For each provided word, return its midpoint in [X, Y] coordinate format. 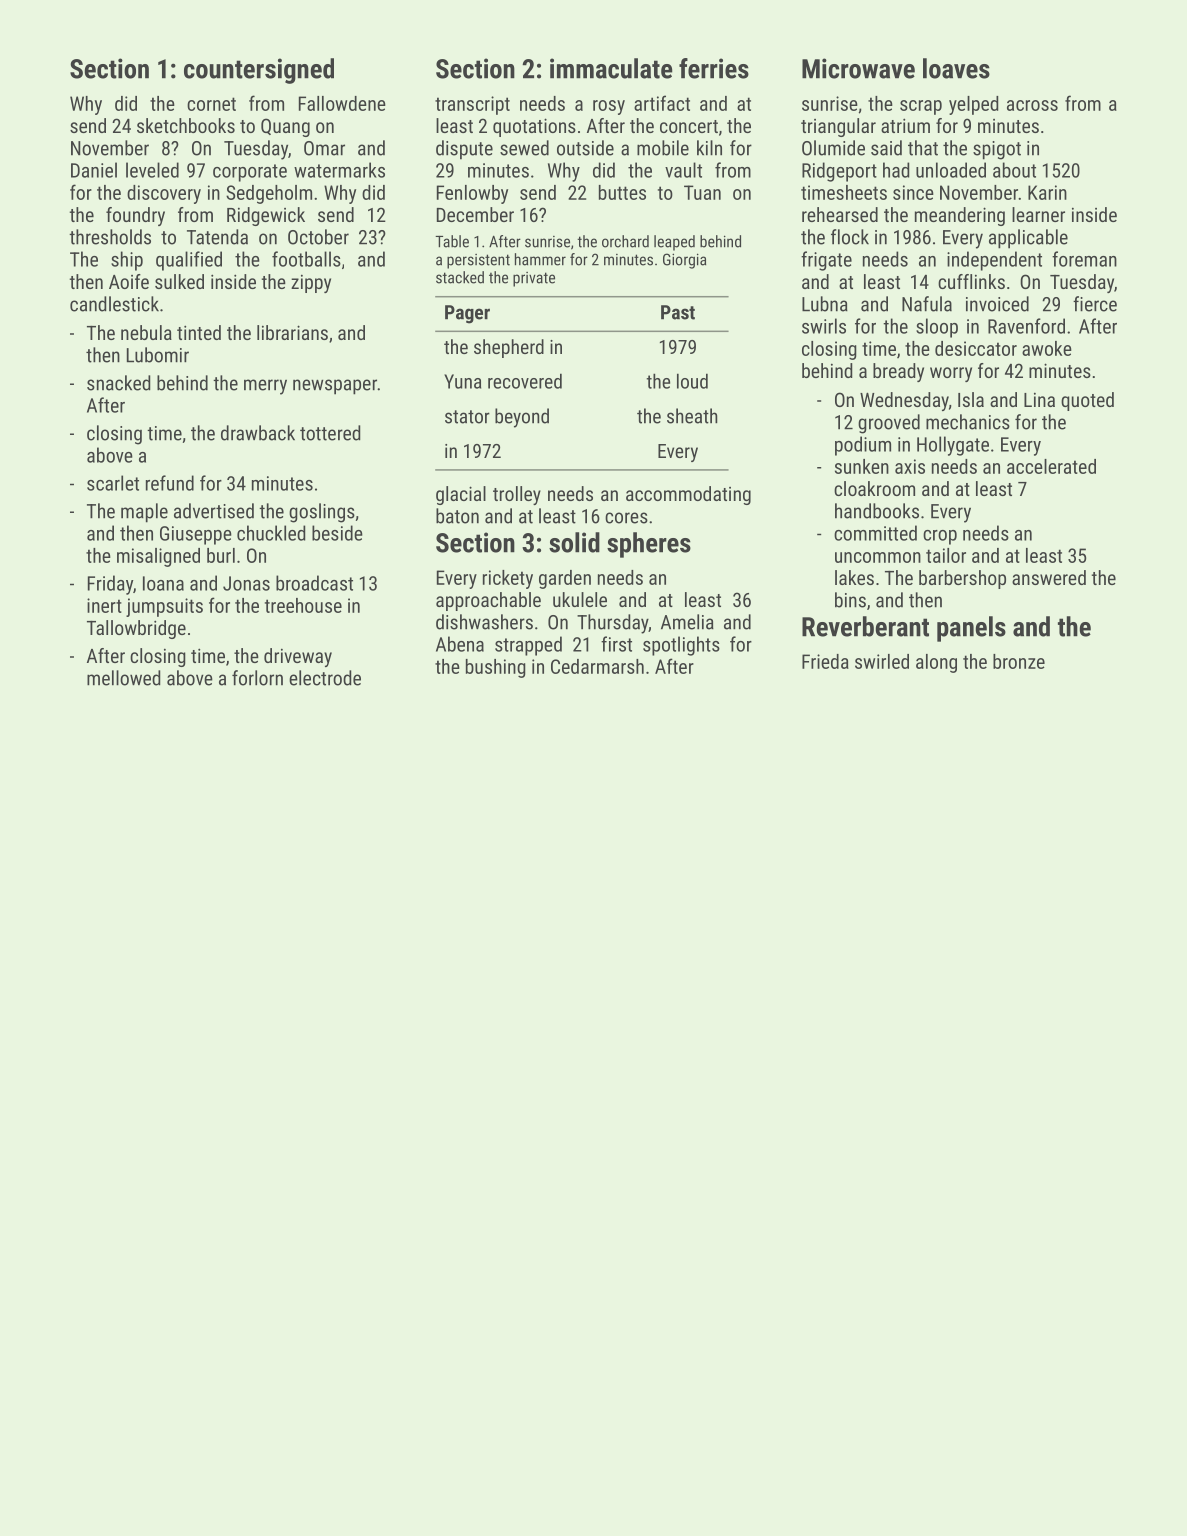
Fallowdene [342, 103]
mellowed [123, 678]
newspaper [335, 387]
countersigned [259, 71]
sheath [692, 416]
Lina [1039, 400]
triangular [838, 127]
